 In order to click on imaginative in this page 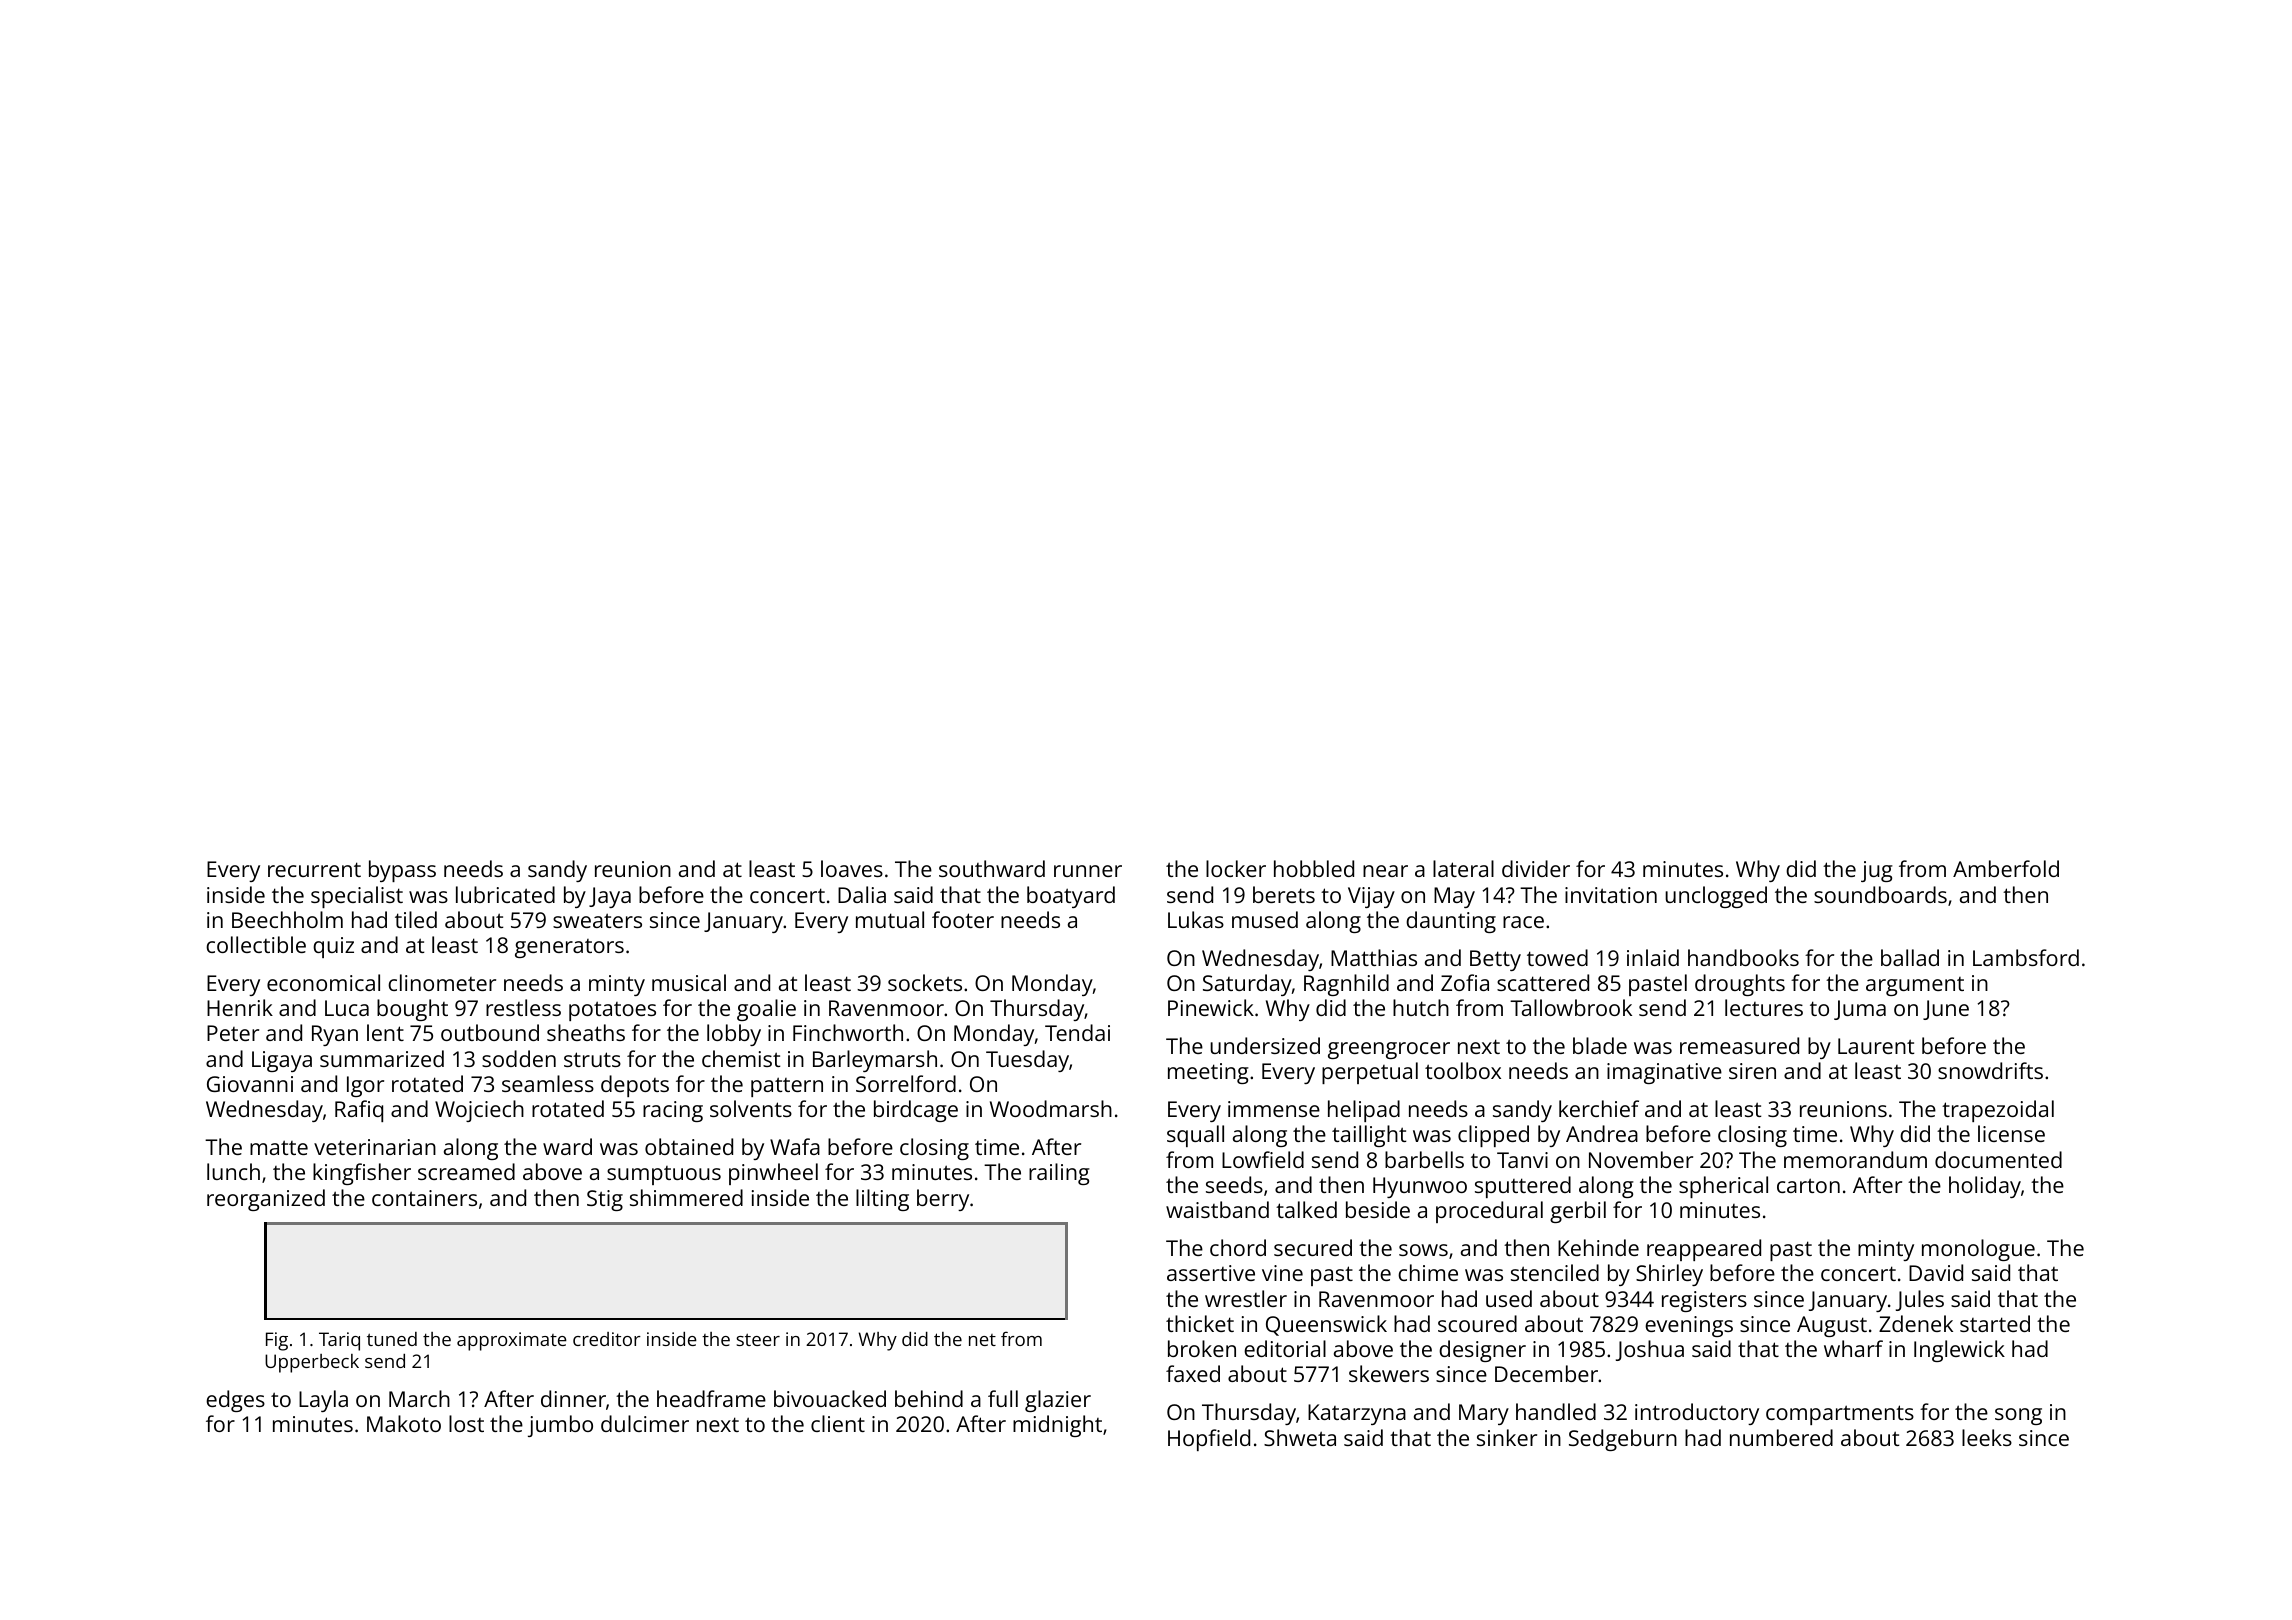, I will do `click(1664, 1073)`.
